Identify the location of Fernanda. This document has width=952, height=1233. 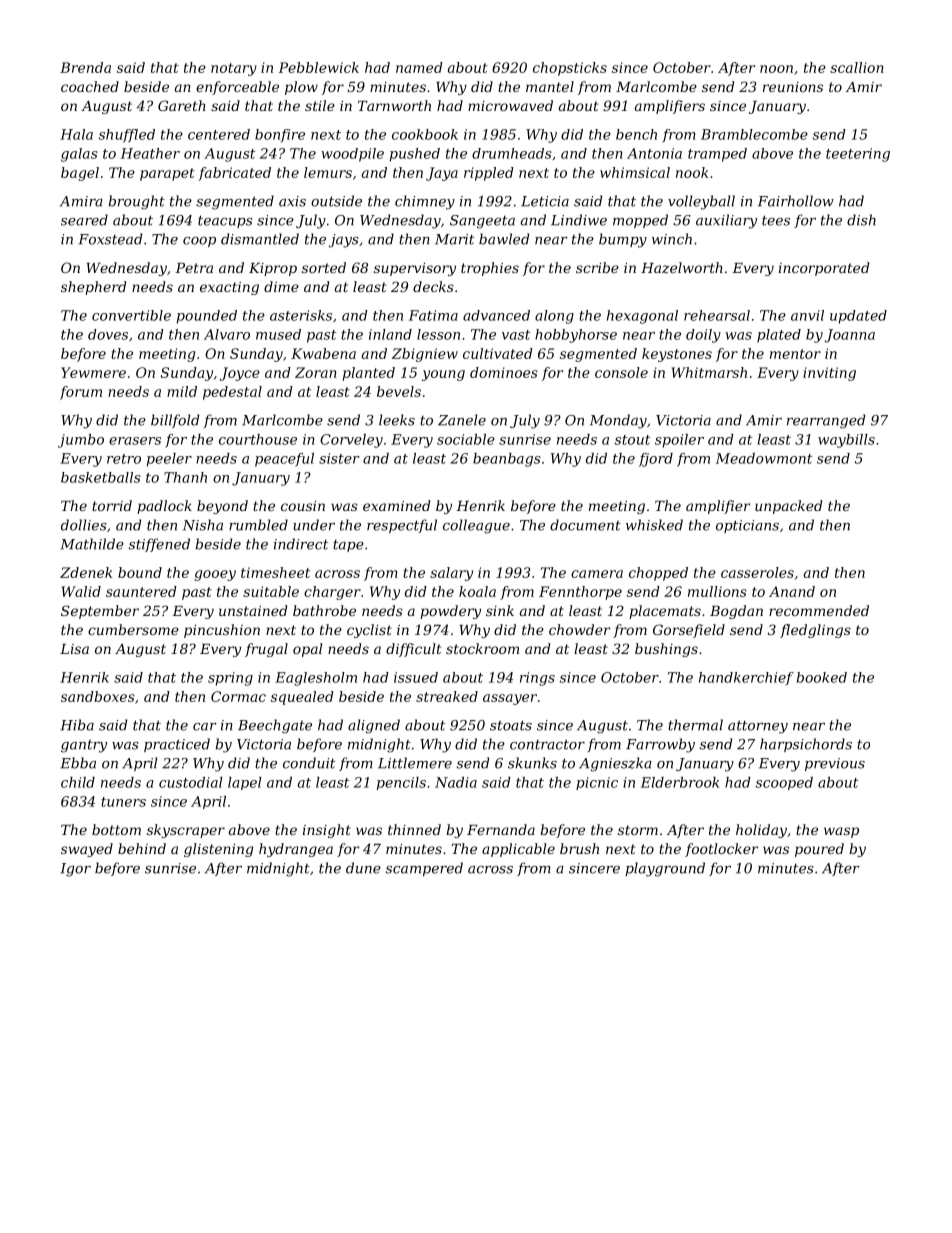
(501, 829).
